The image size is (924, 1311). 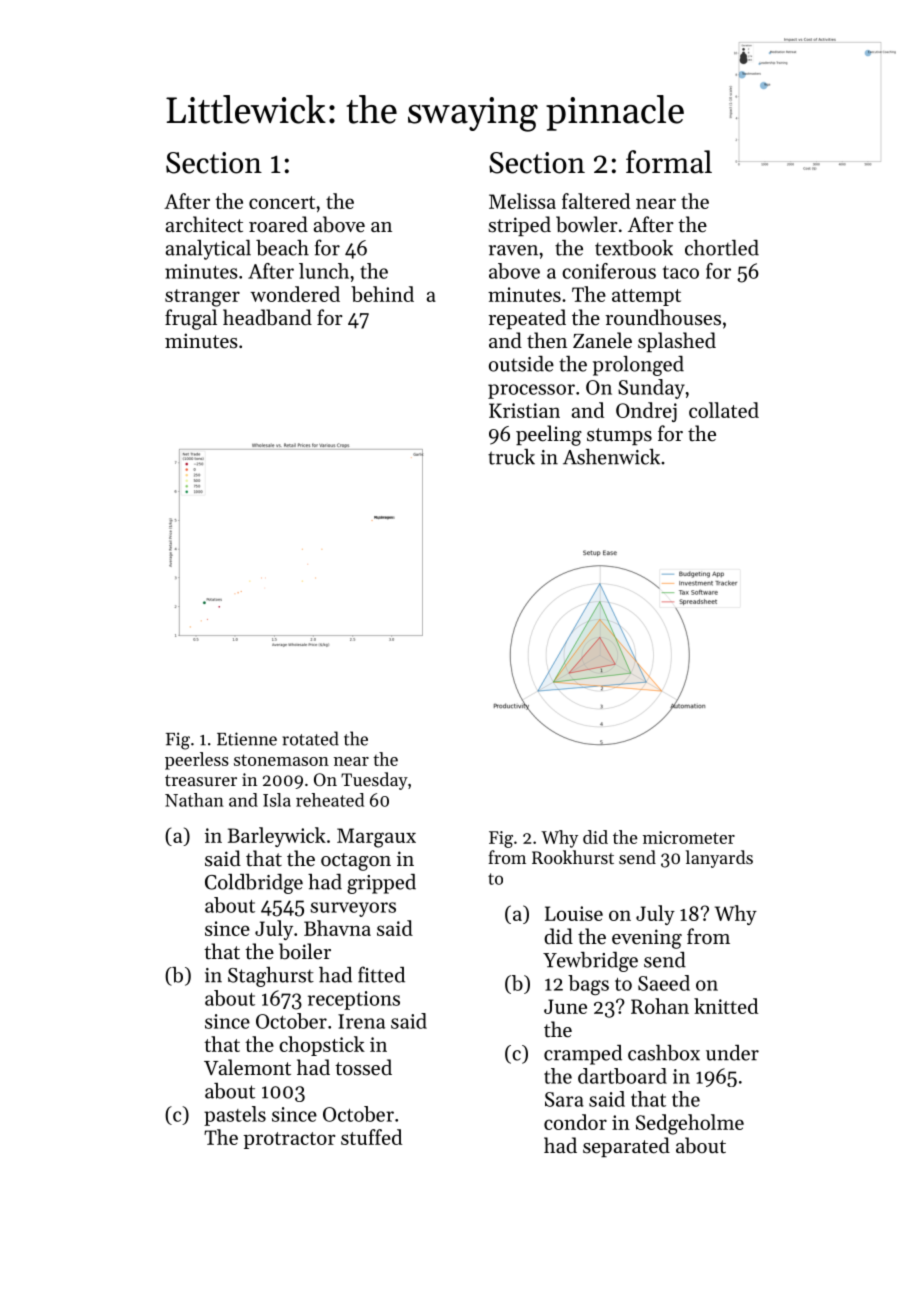 What do you see at coordinates (619, 436) in the screenshot?
I see `stumps` at bounding box center [619, 436].
